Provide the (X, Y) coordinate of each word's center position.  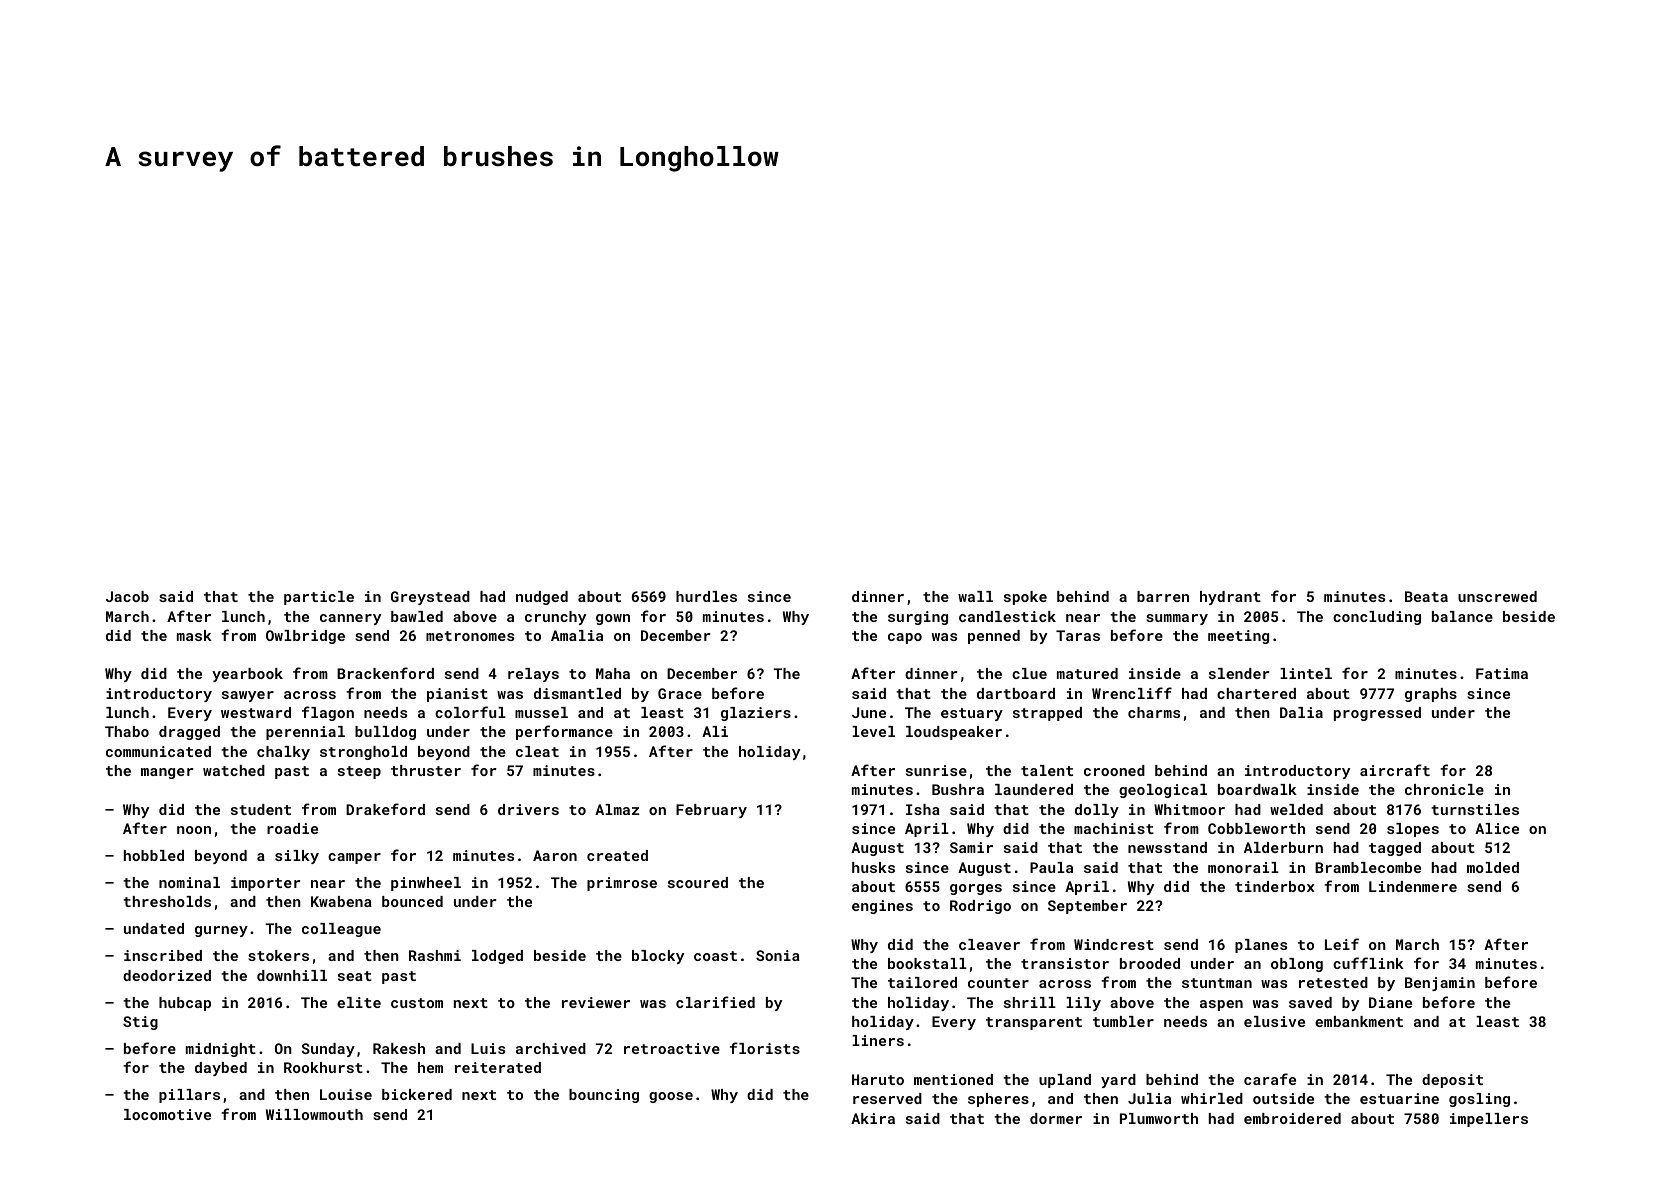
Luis (488, 1048)
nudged (542, 598)
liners (878, 1040)
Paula (1051, 867)
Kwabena (341, 901)
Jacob (127, 596)
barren (1163, 596)
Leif (1342, 944)
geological (1163, 791)
